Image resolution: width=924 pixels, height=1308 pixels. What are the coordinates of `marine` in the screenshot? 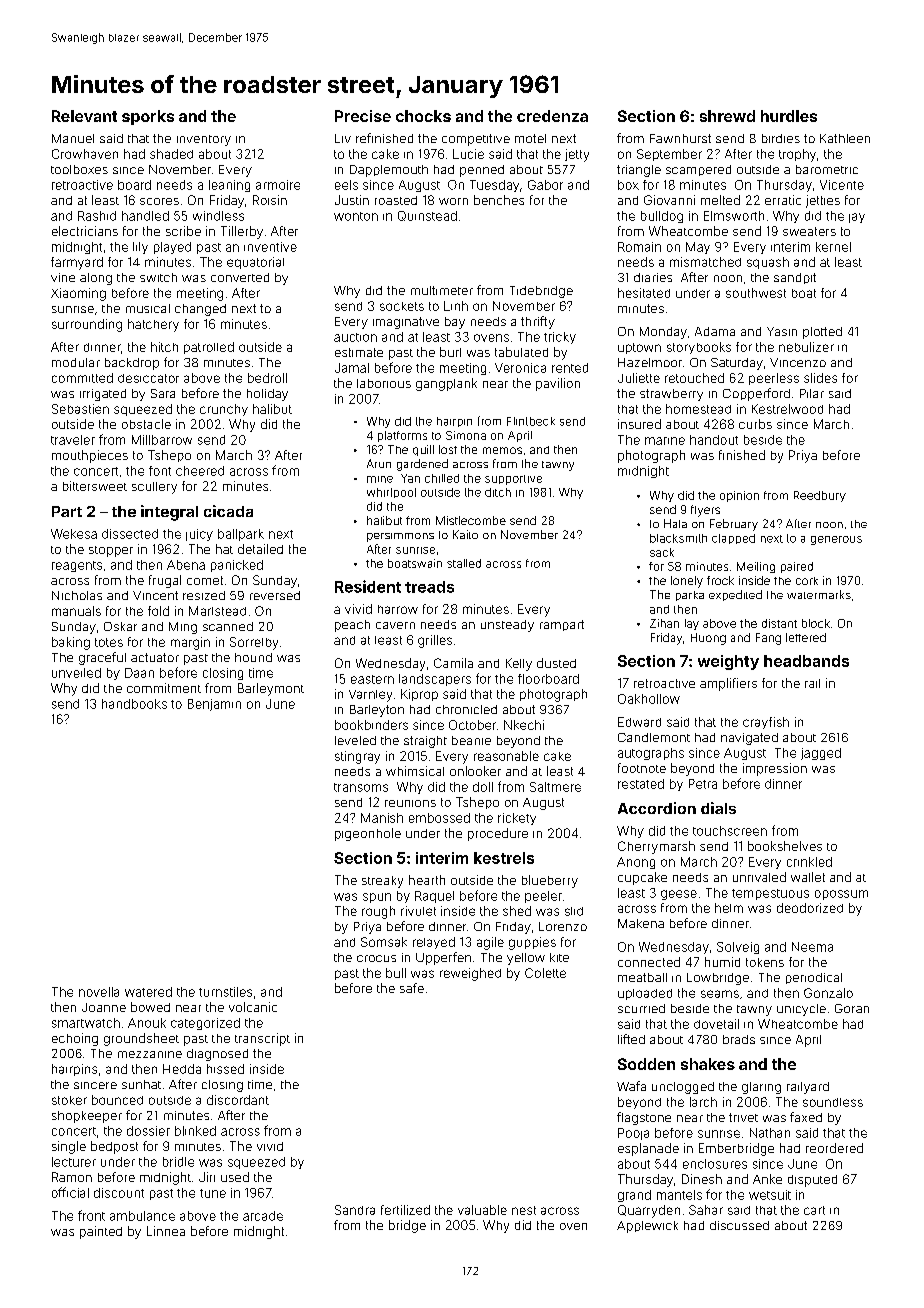 It's located at (665, 441).
